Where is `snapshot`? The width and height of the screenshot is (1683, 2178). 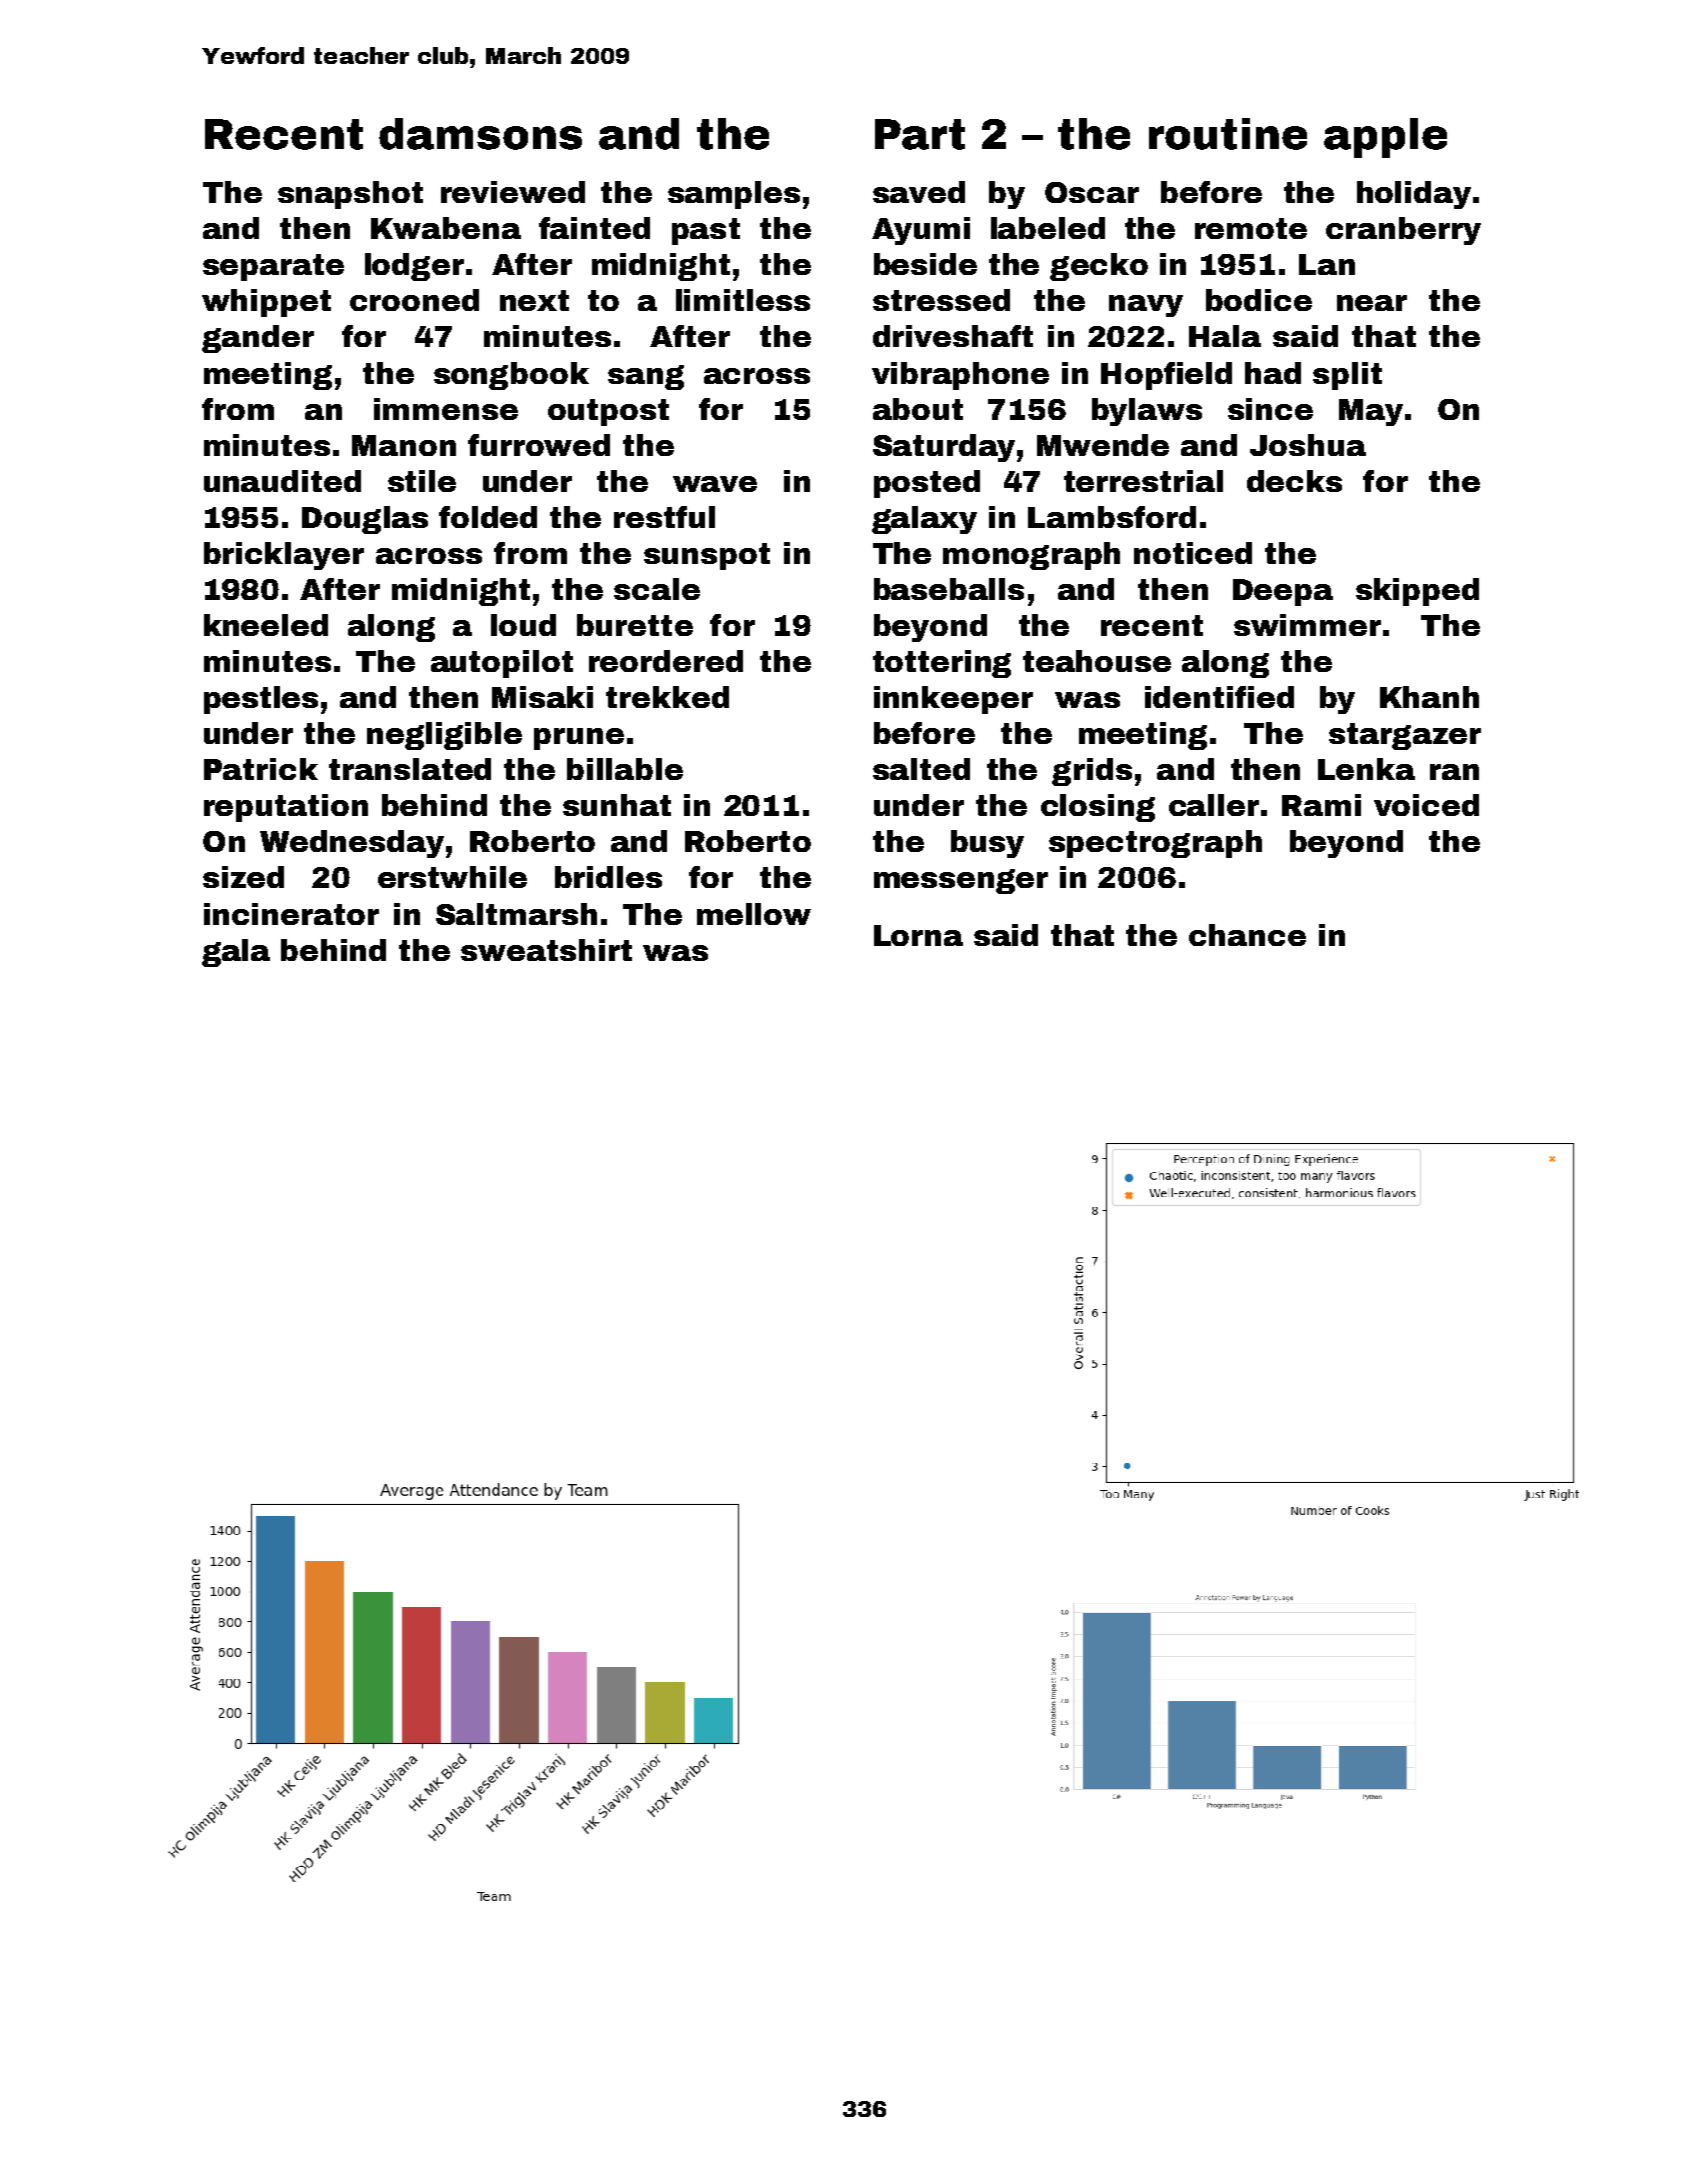 snapshot is located at coordinates (350, 195).
